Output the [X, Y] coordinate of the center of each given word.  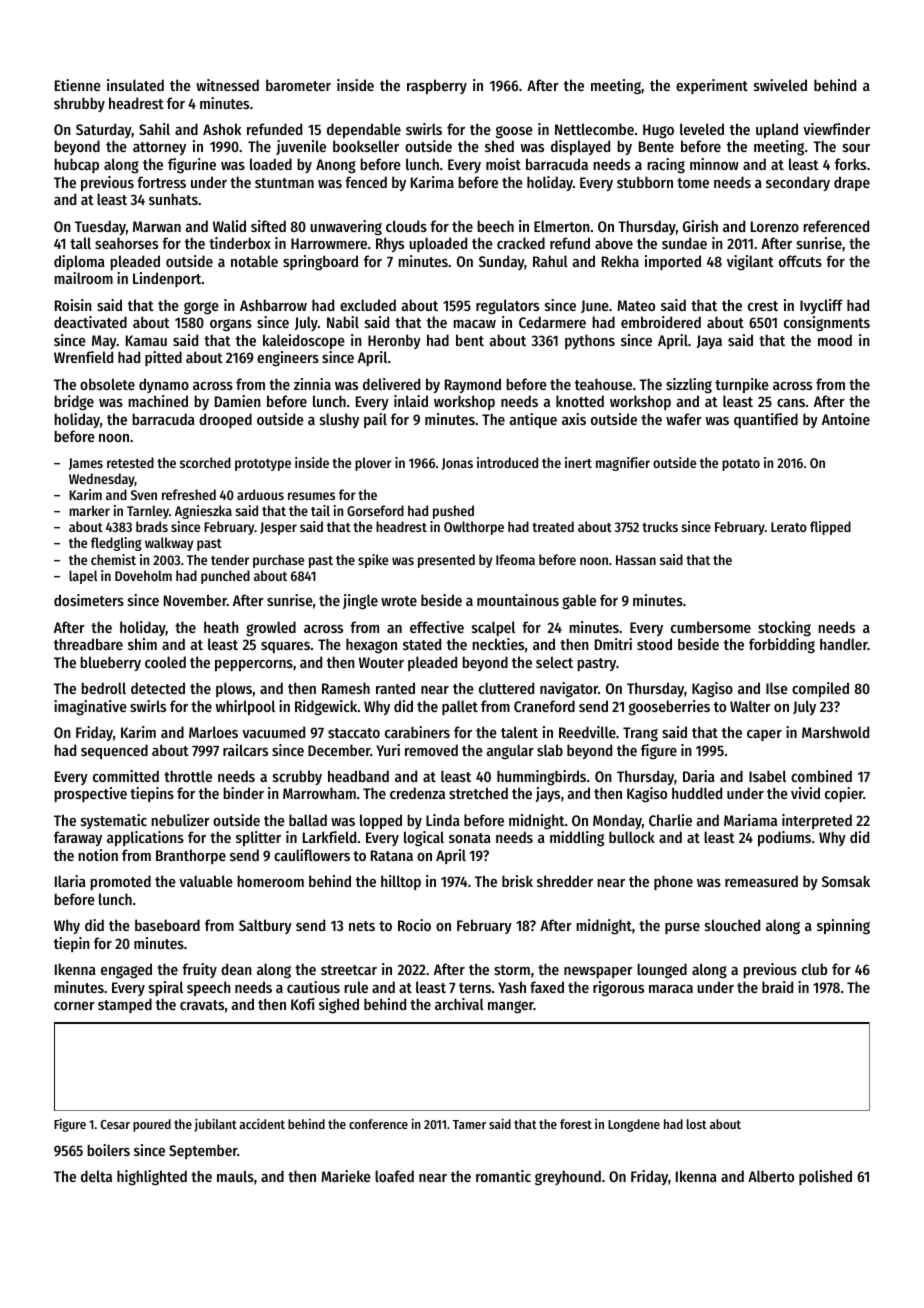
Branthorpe [191, 856]
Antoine [846, 419]
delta [96, 1176]
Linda [443, 820]
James [86, 464]
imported [673, 262]
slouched [732, 925]
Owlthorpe [474, 528]
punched [225, 577]
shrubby [79, 104]
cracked [521, 243]
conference [378, 1124]
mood [835, 340]
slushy [339, 420]
